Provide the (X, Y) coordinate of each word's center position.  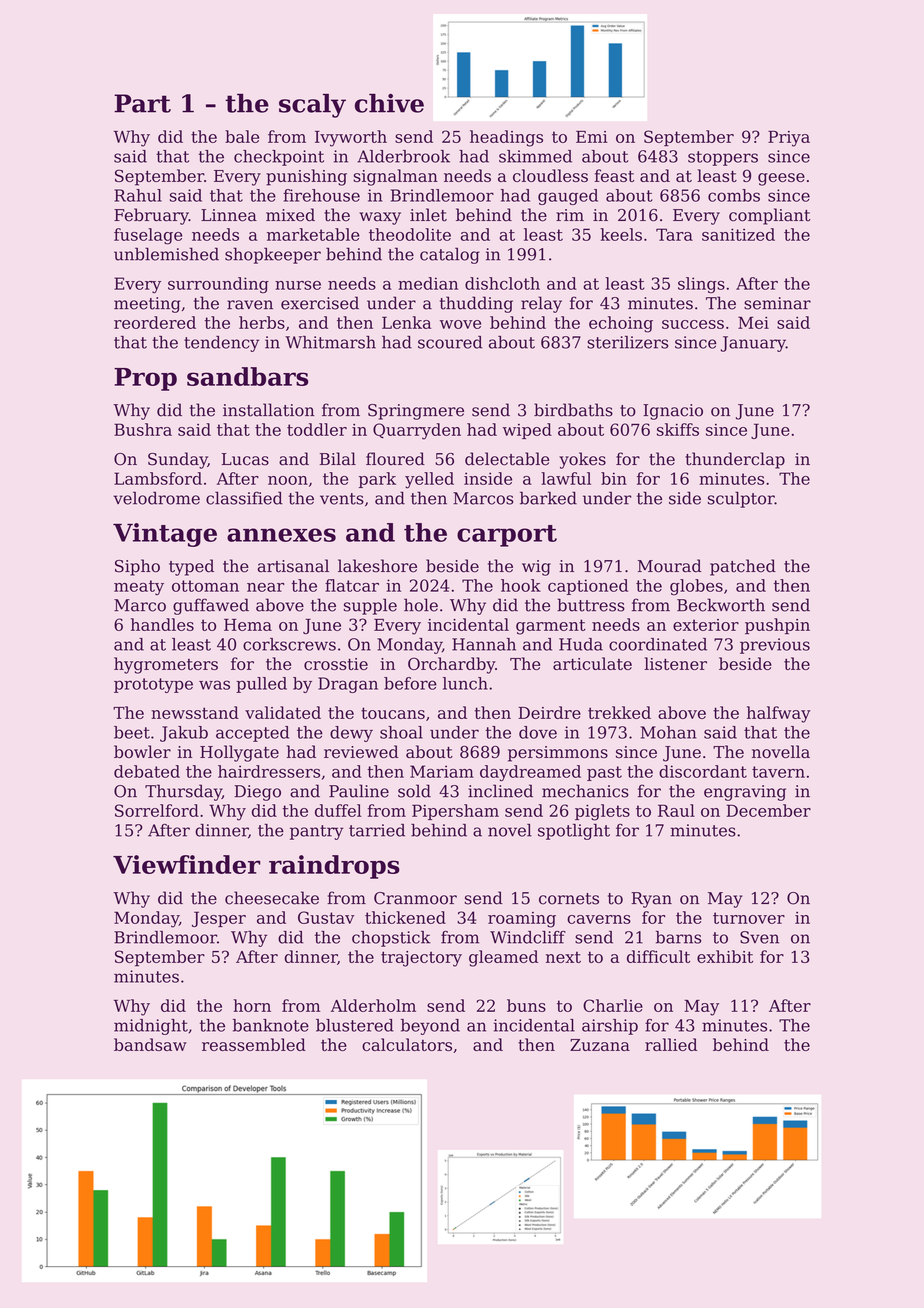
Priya (789, 139)
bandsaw (150, 1044)
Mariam (442, 771)
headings (506, 138)
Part (142, 103)
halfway (779, 714)
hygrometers (166, 665)
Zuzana (600, 1045)
